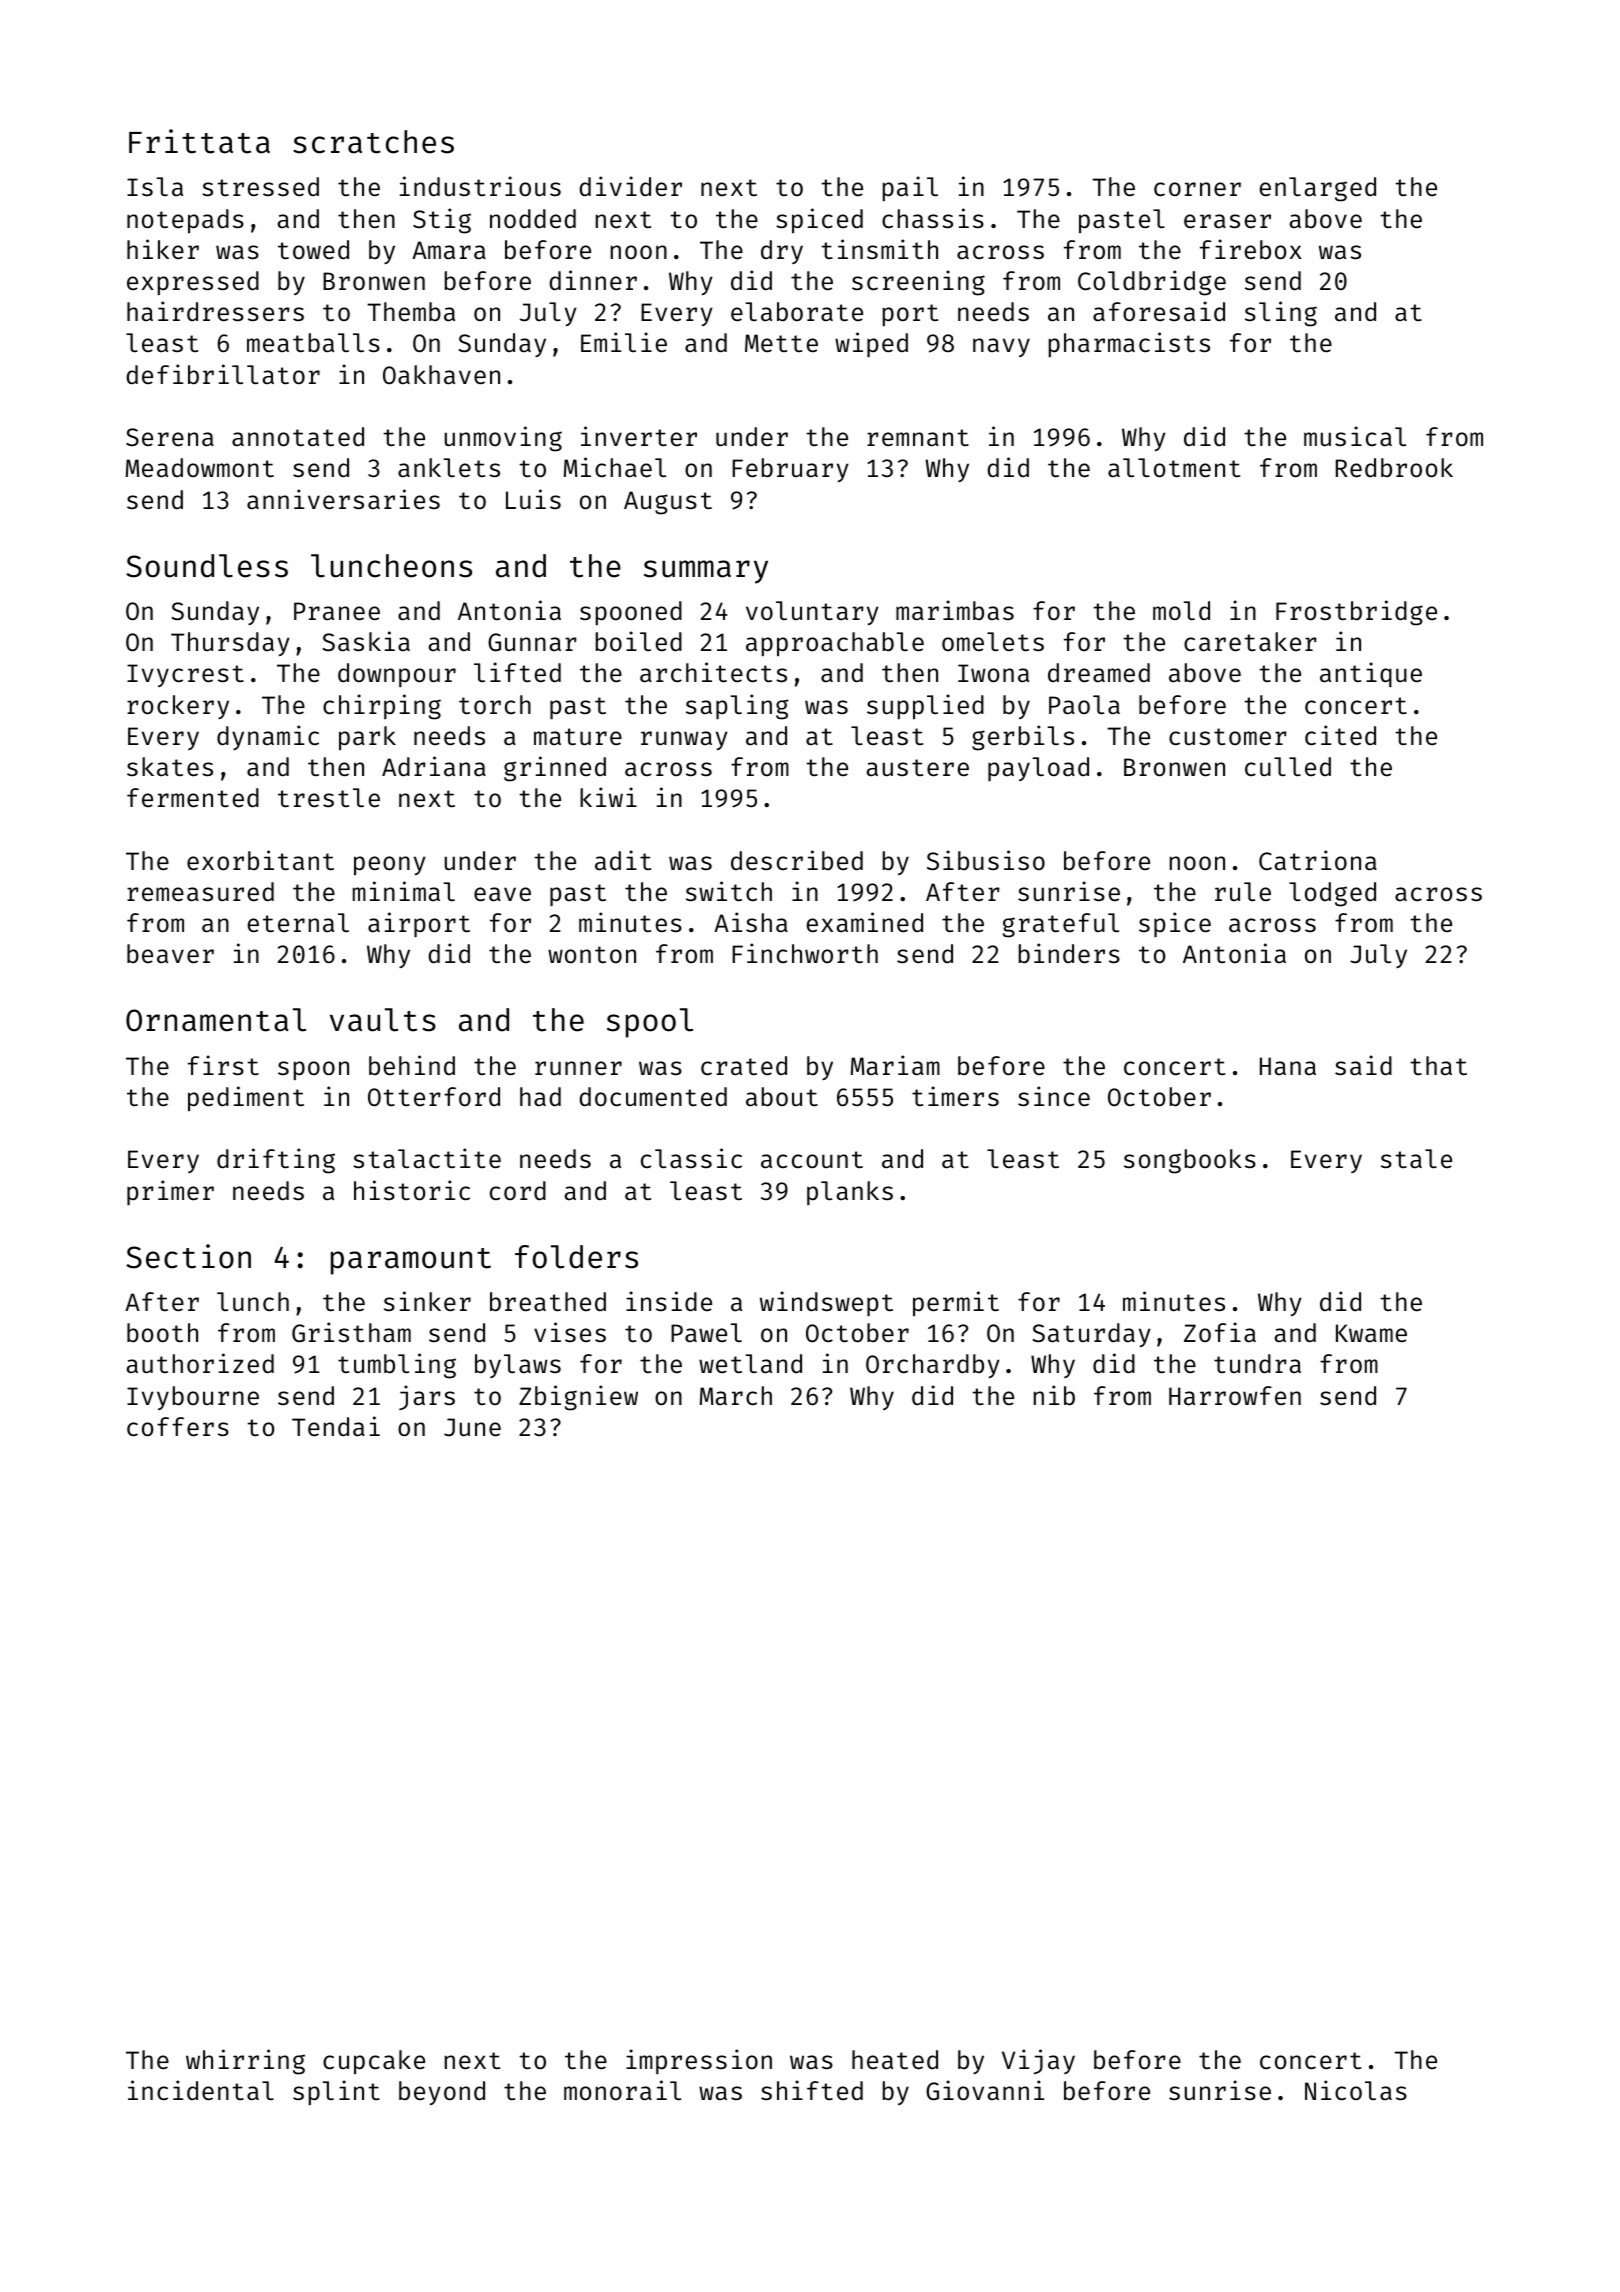 This document has height=2292, width=1620. What do you see at coordinates (397, 675) in the document?
I see `downpour` at bounding box center [397, 675].
